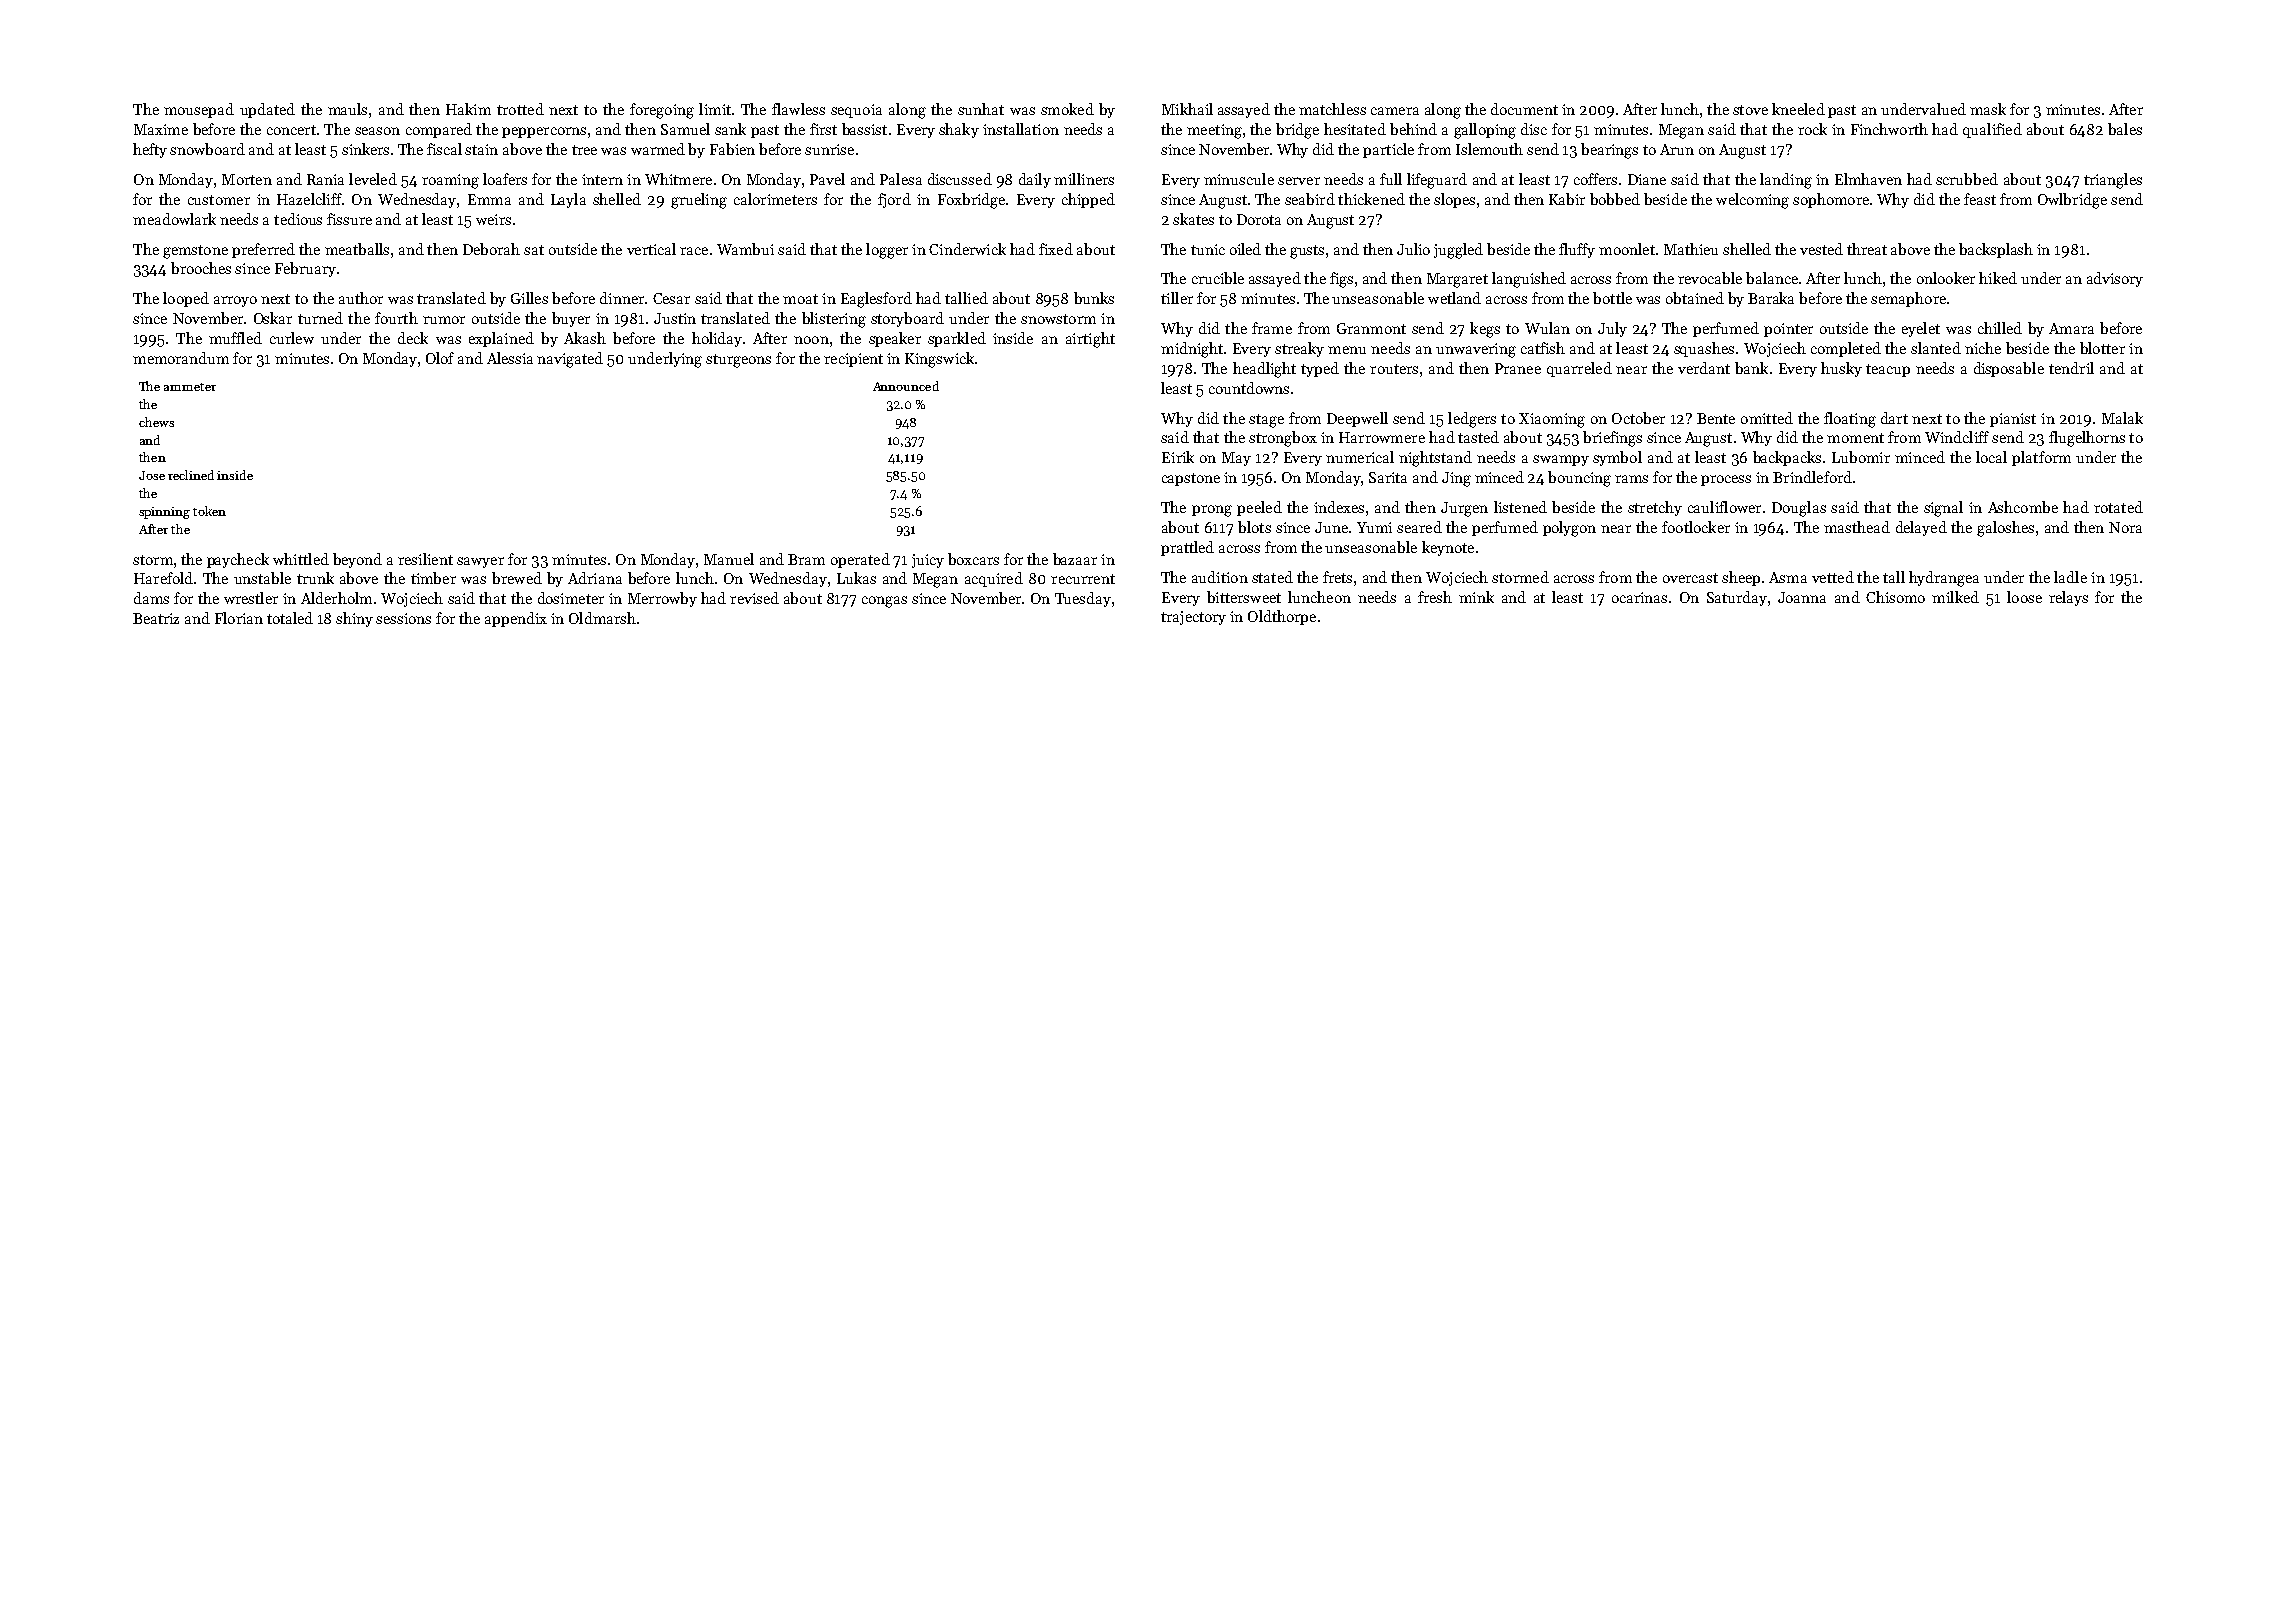  I want to click on congas, so click(884, 602).
